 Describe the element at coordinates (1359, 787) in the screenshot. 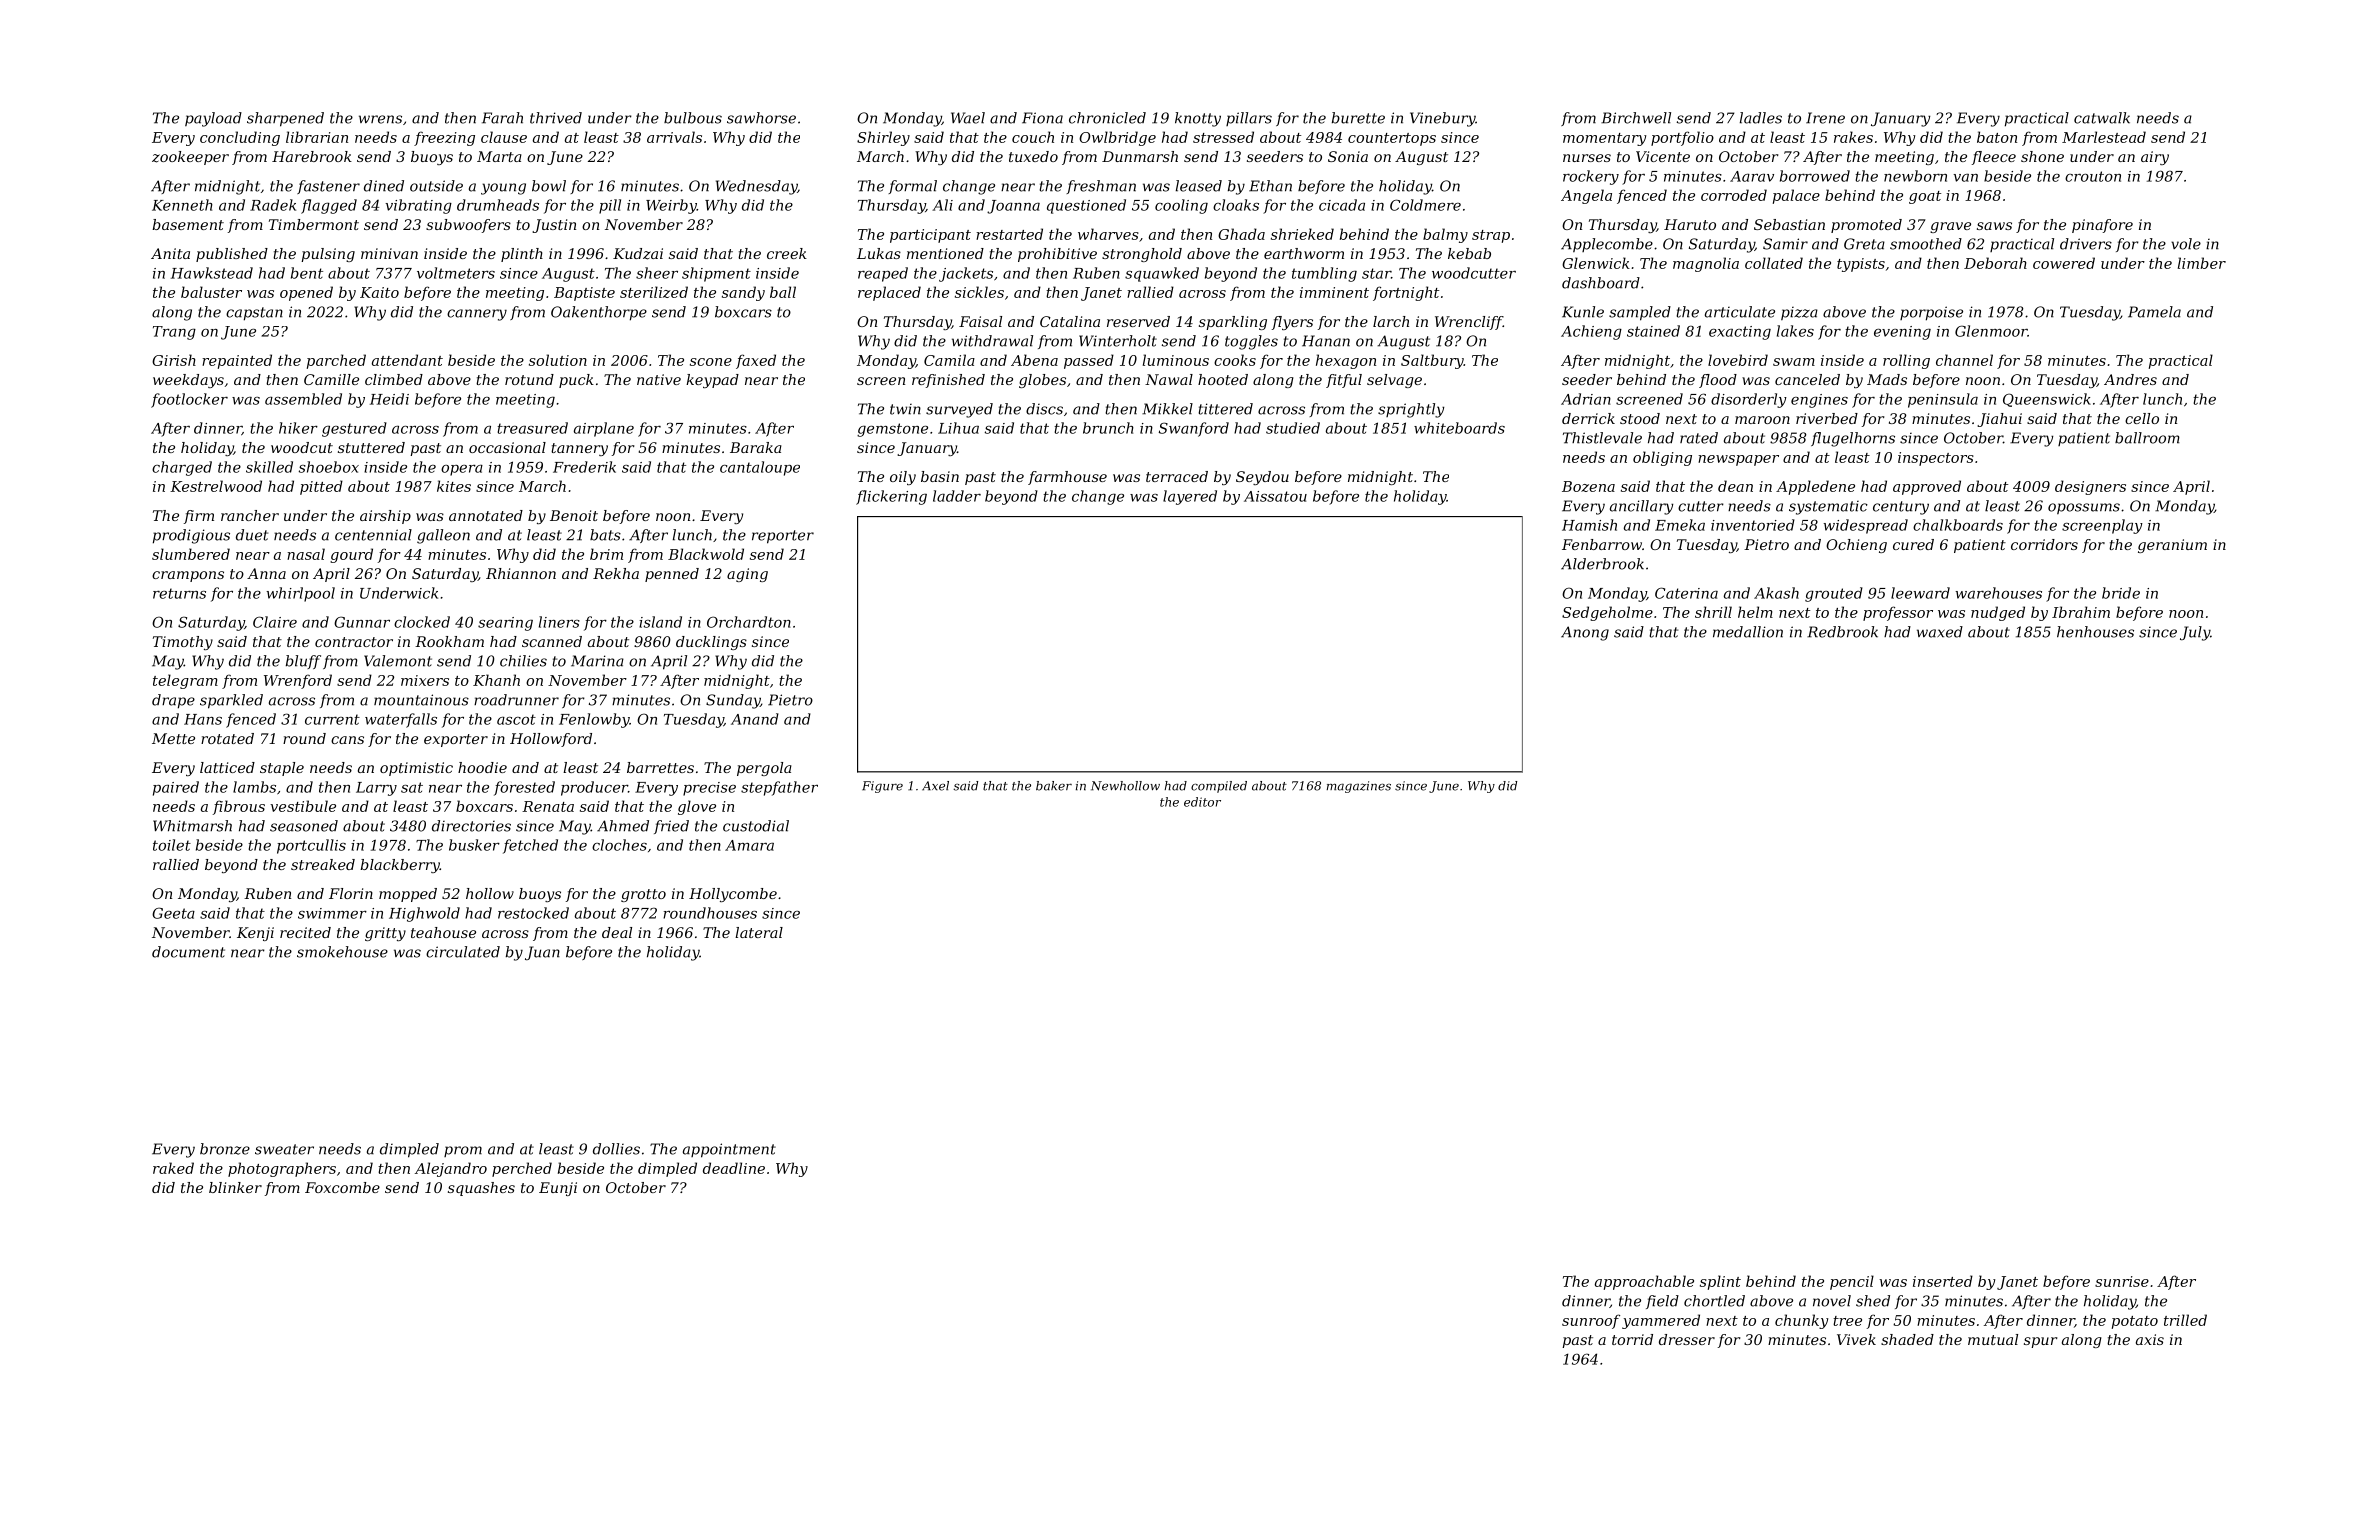

I see `magazines` at that location.
